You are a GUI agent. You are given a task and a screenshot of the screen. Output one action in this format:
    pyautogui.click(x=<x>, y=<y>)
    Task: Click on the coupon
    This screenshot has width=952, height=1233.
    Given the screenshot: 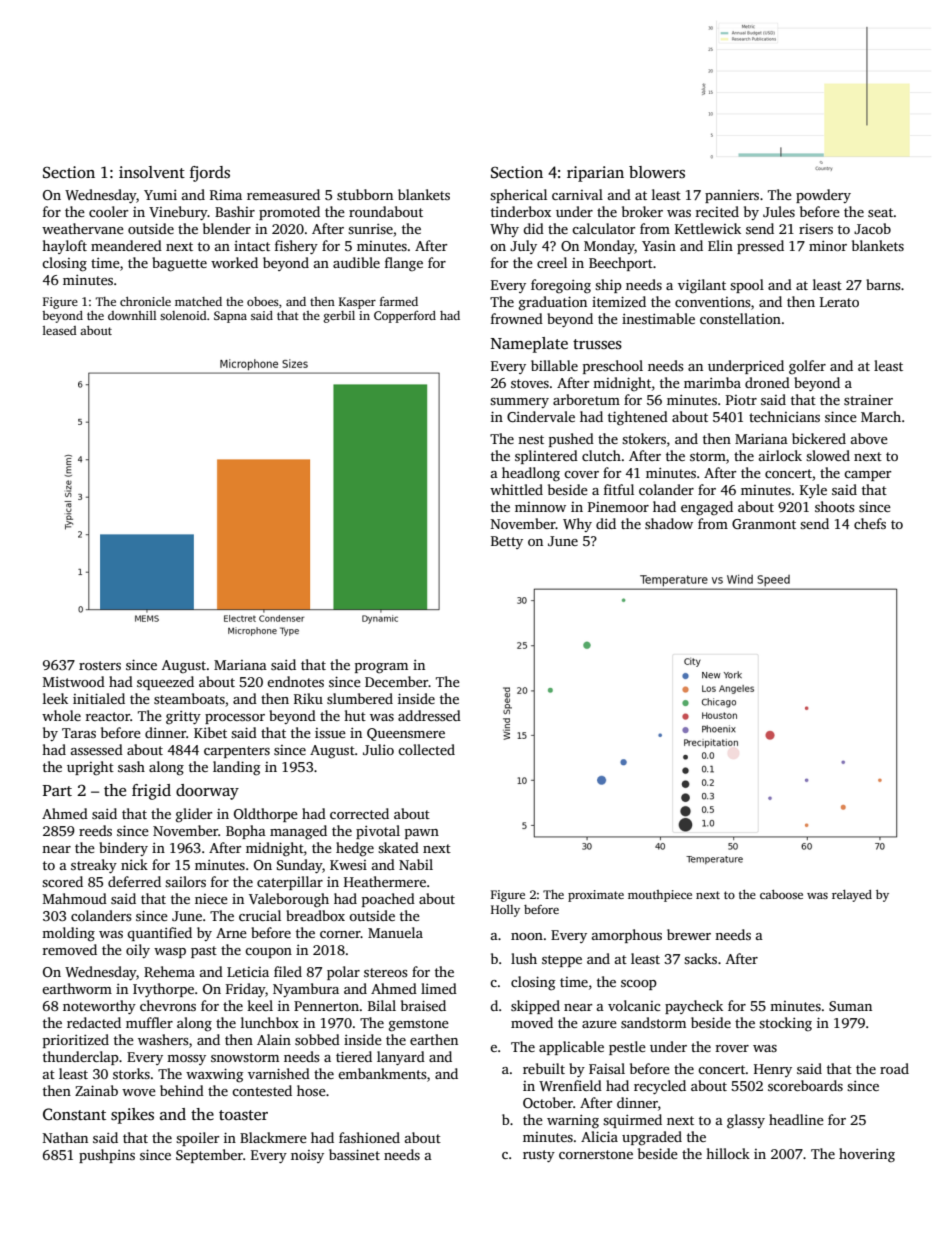 What is the action you would take?
    pyautogui.click(x=268, y=953)
